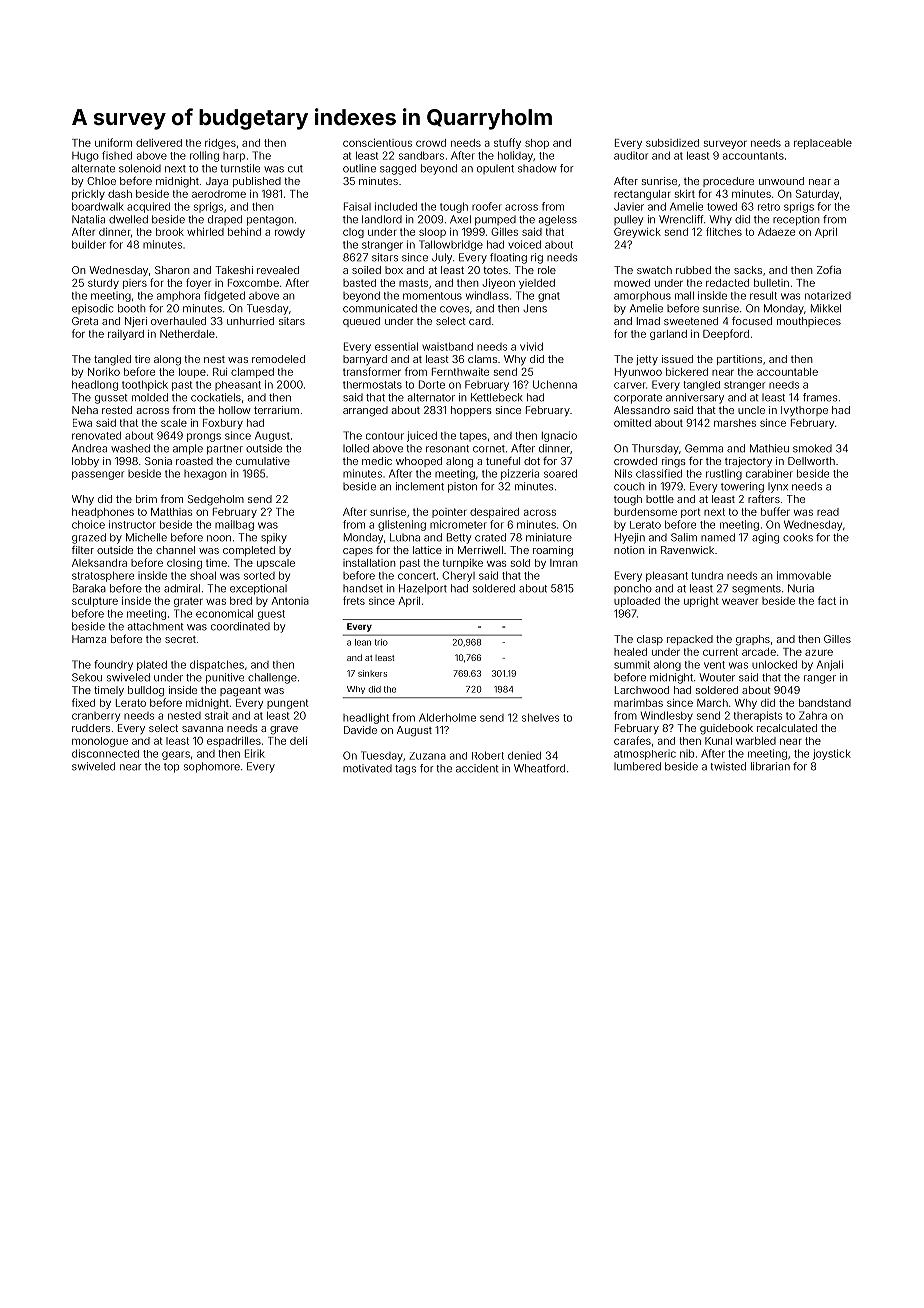 The height and width of the screenshot is (1308, 924). What do you see at coordinates (224, 613) in the screenshot?
I see `economical` at bounding box center [224, 613].
